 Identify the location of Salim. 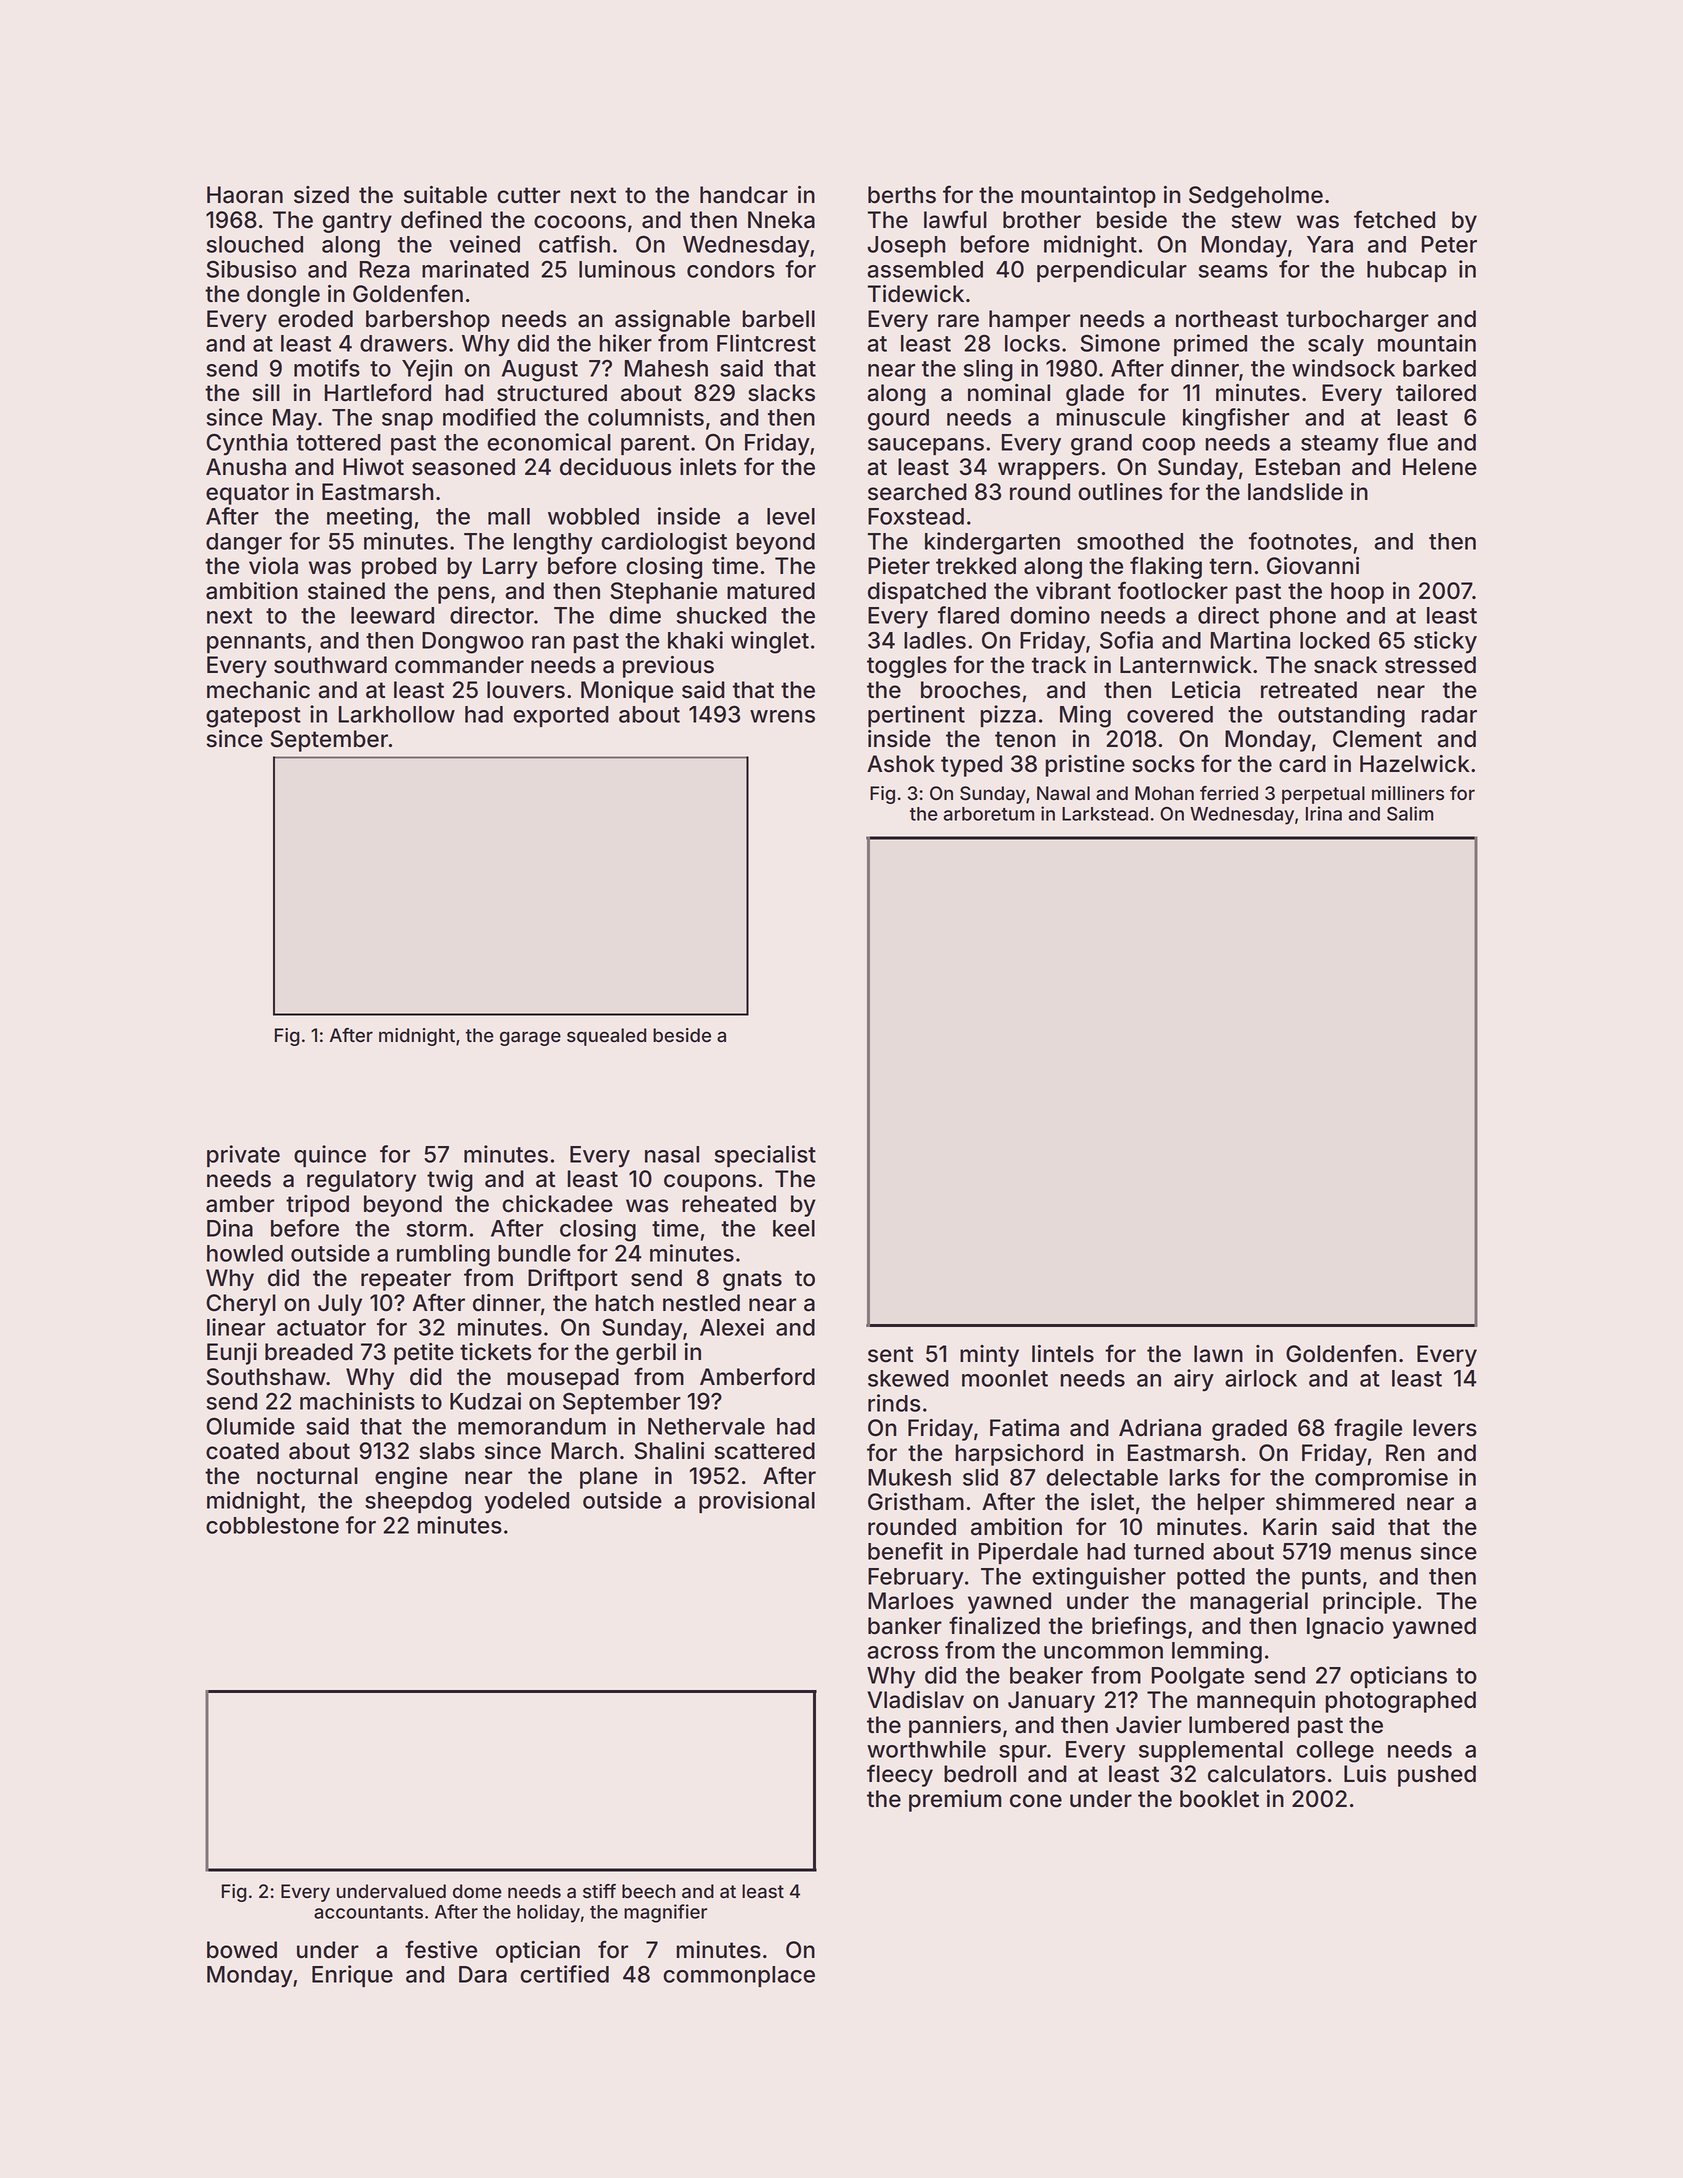
(1410, 813).
